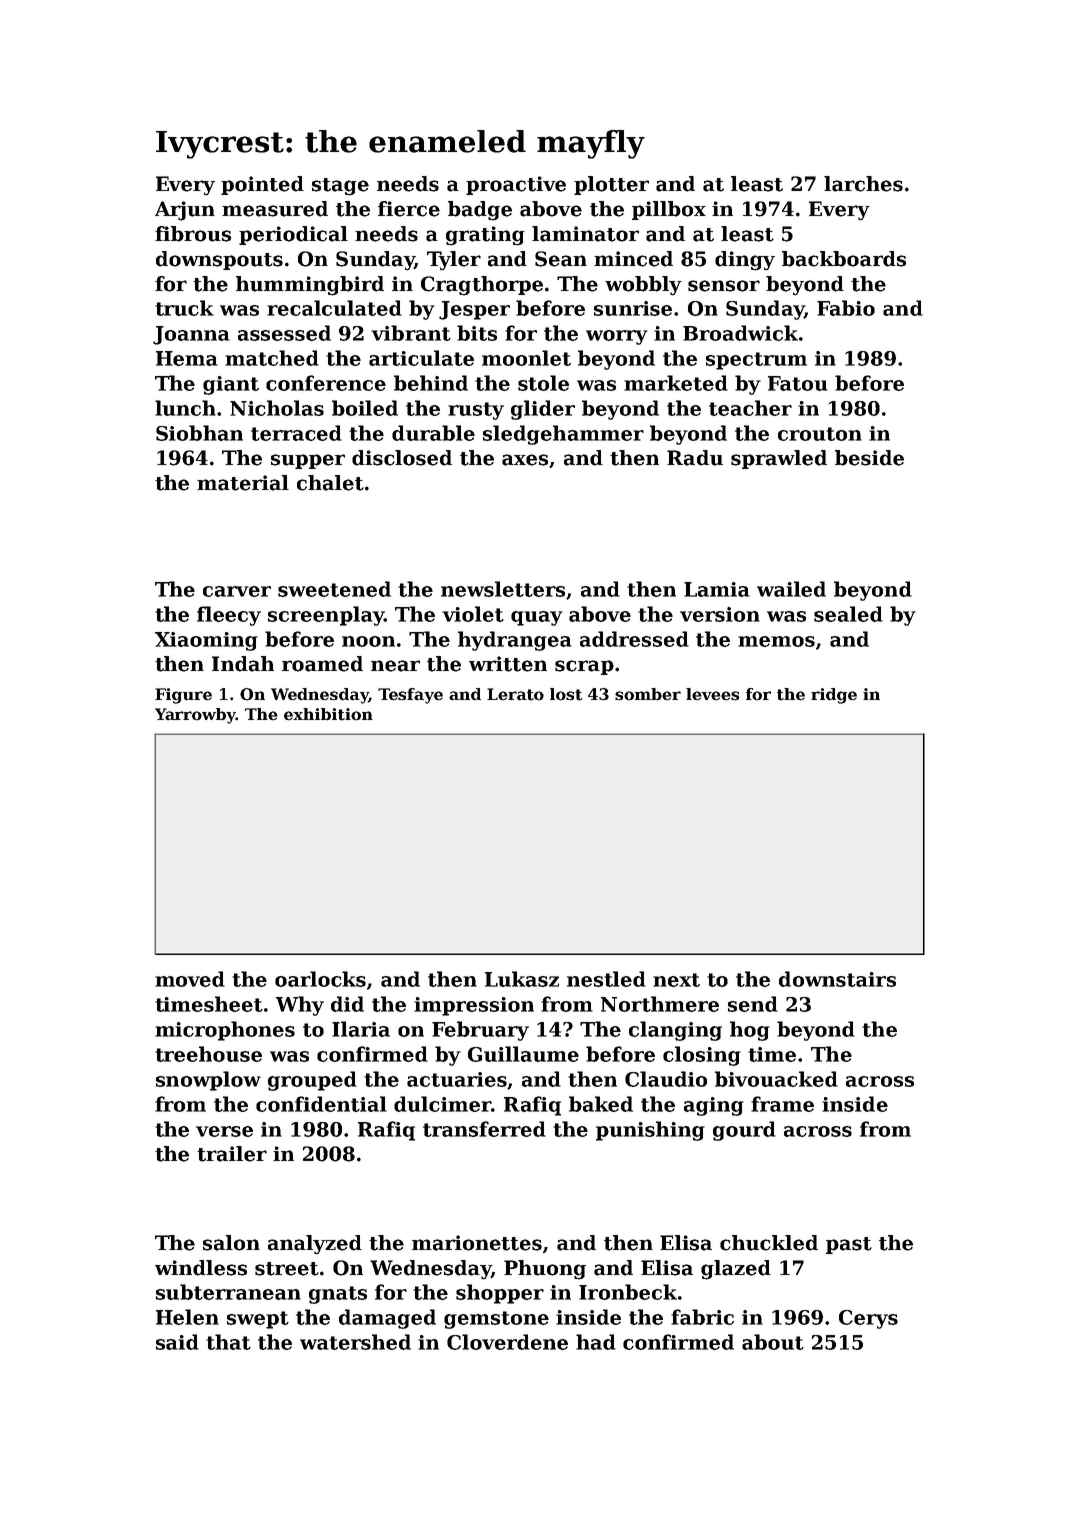 The width and height of the page is (1079, 1533). Describe the element at coordinates (287, 1269) in the page. I see `street` at that location.
